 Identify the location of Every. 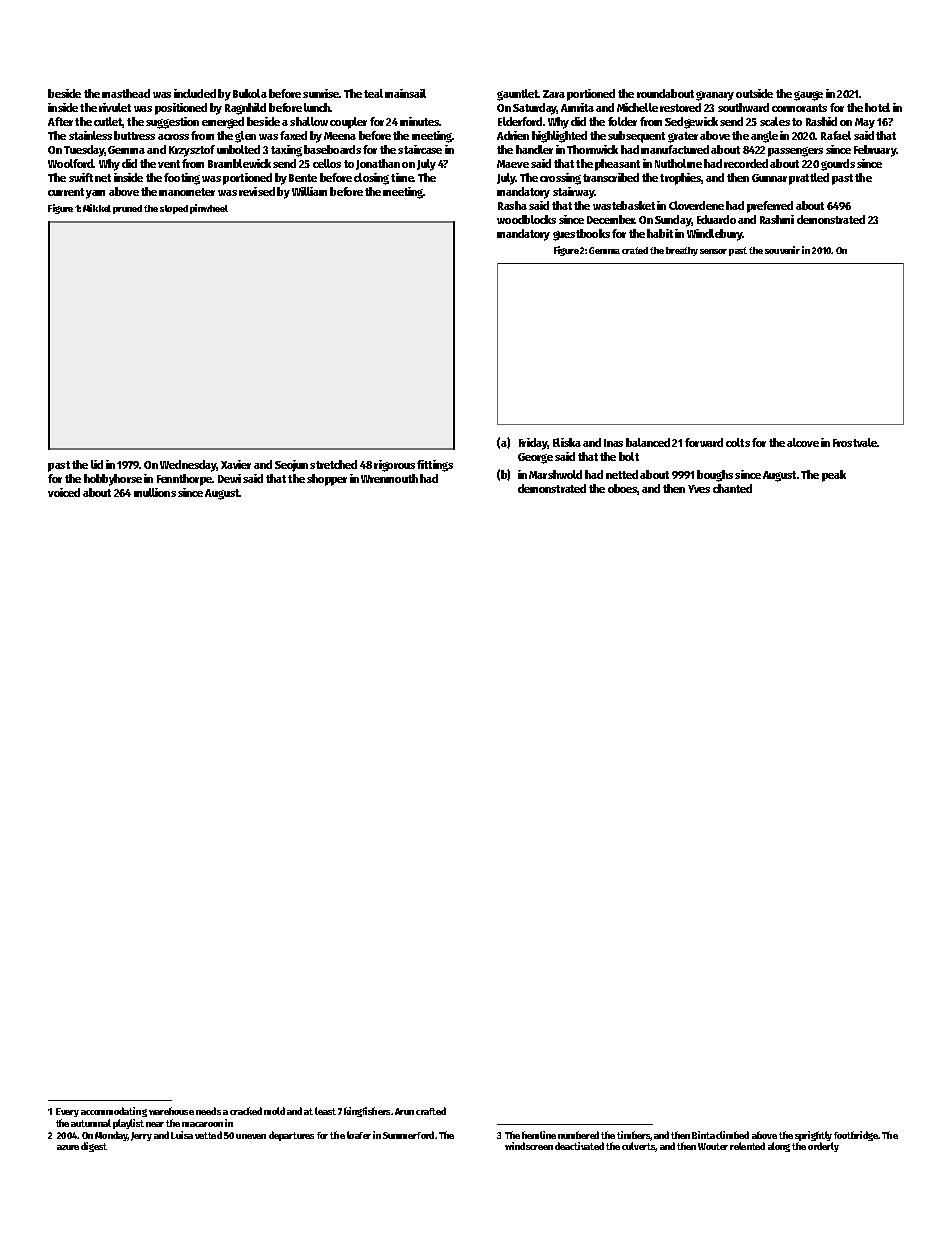
(67, 1112).
